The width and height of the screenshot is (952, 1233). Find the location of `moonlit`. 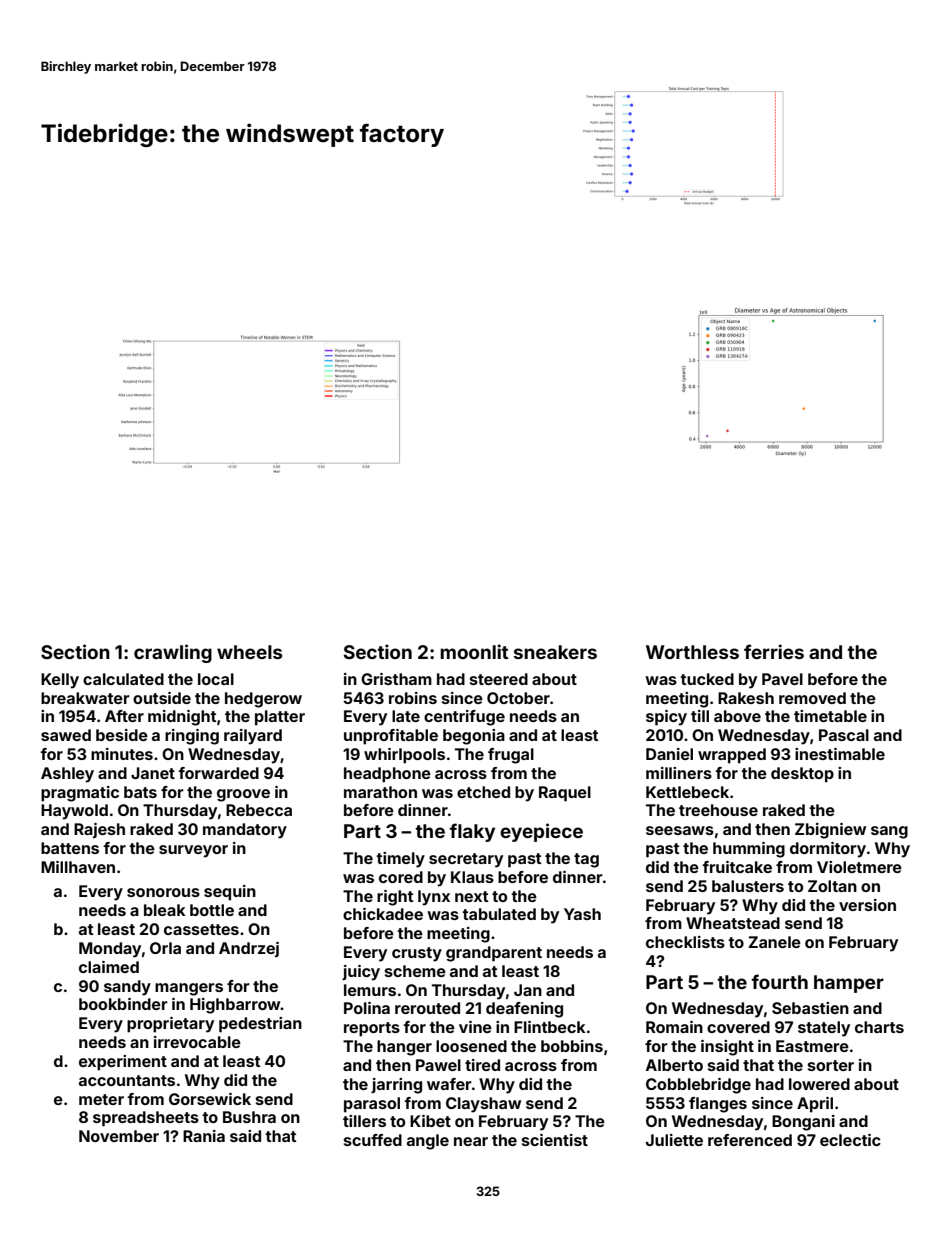

moonlit is located at coordinates (474, 651).
